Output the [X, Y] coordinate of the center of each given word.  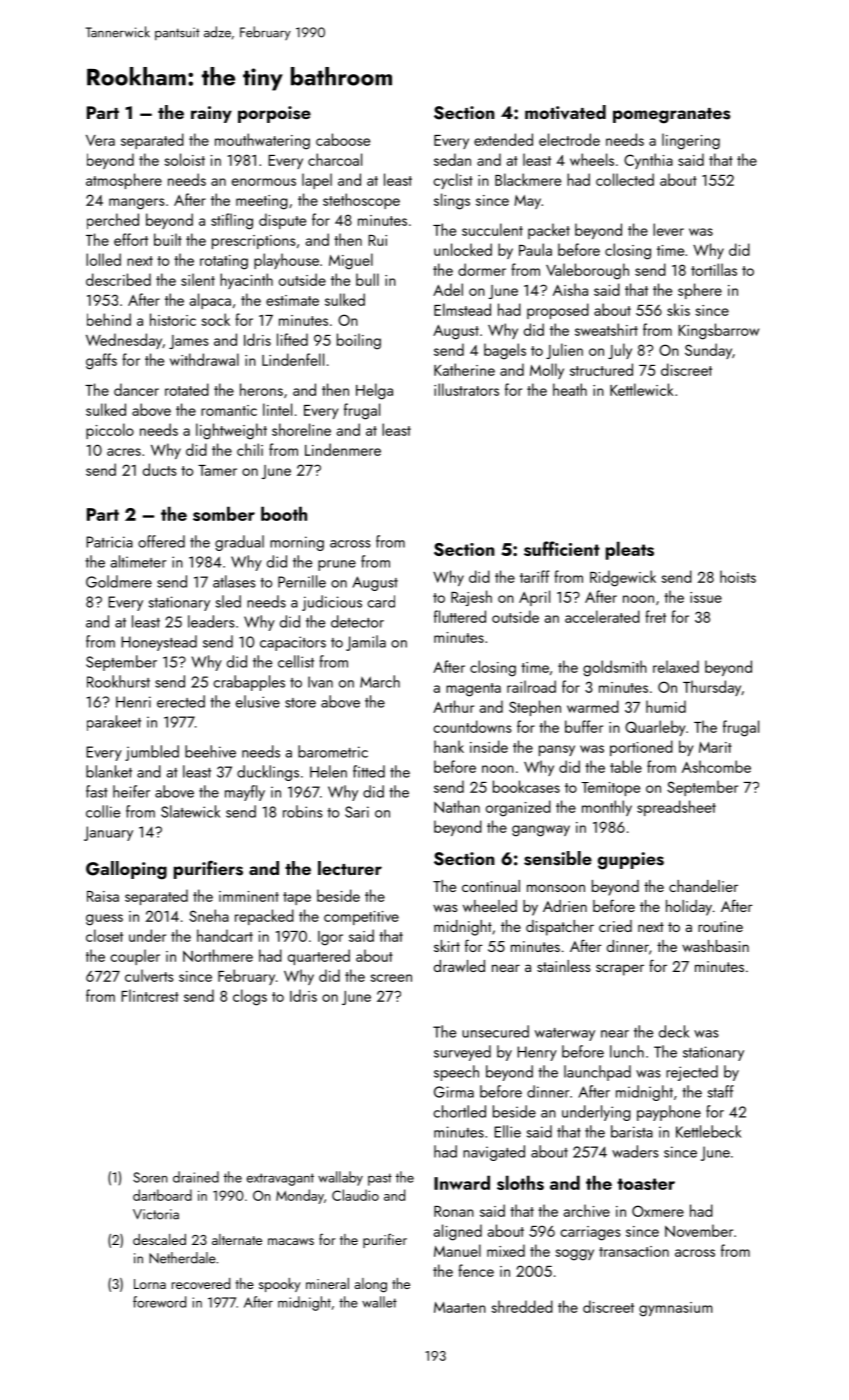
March [380, 681]
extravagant [280, 1179]
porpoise [274, 114]
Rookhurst [118, 681]
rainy [211, 114]
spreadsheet [676, 808]
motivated [565, 112]
